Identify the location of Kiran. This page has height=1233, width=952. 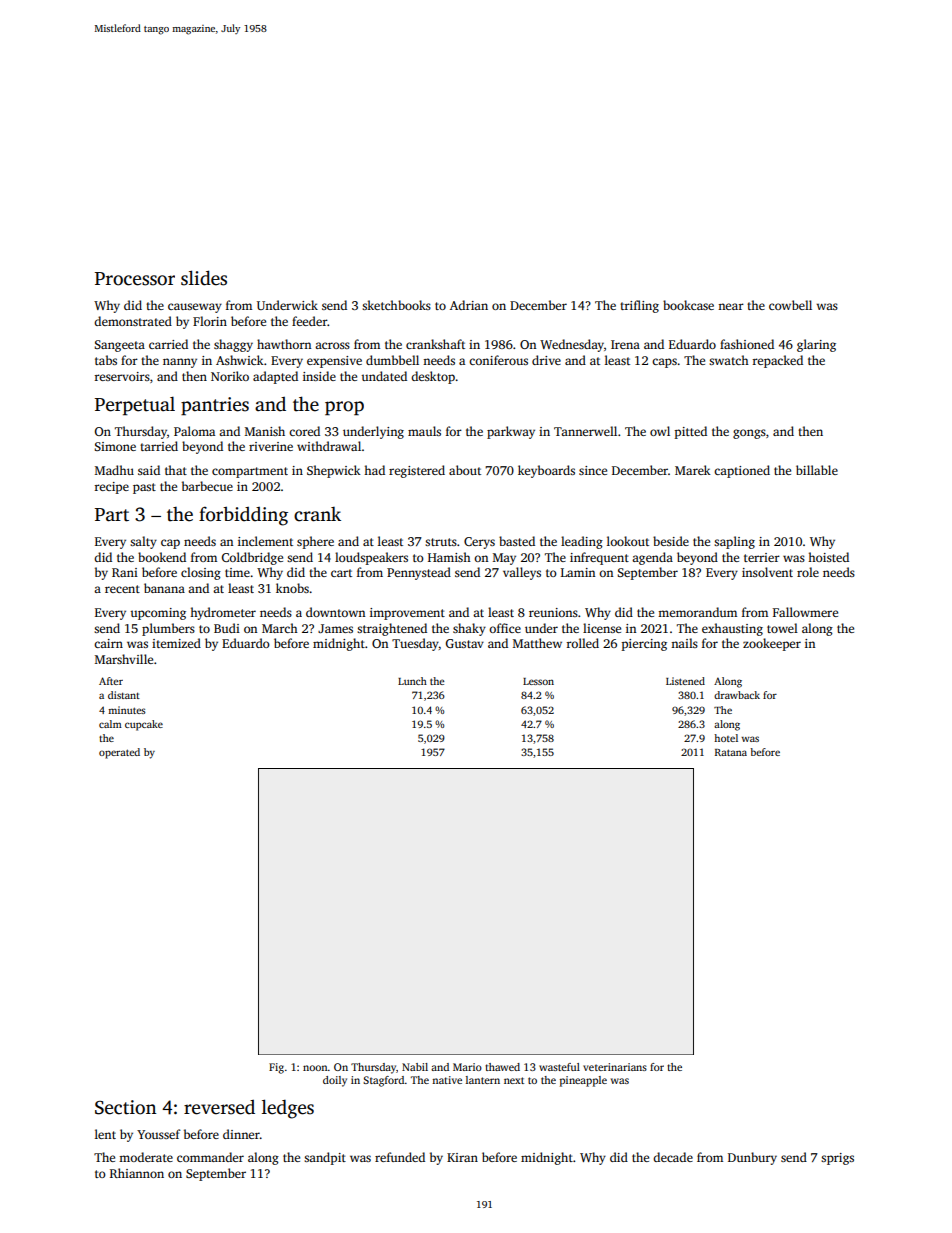
(462, 1157).
